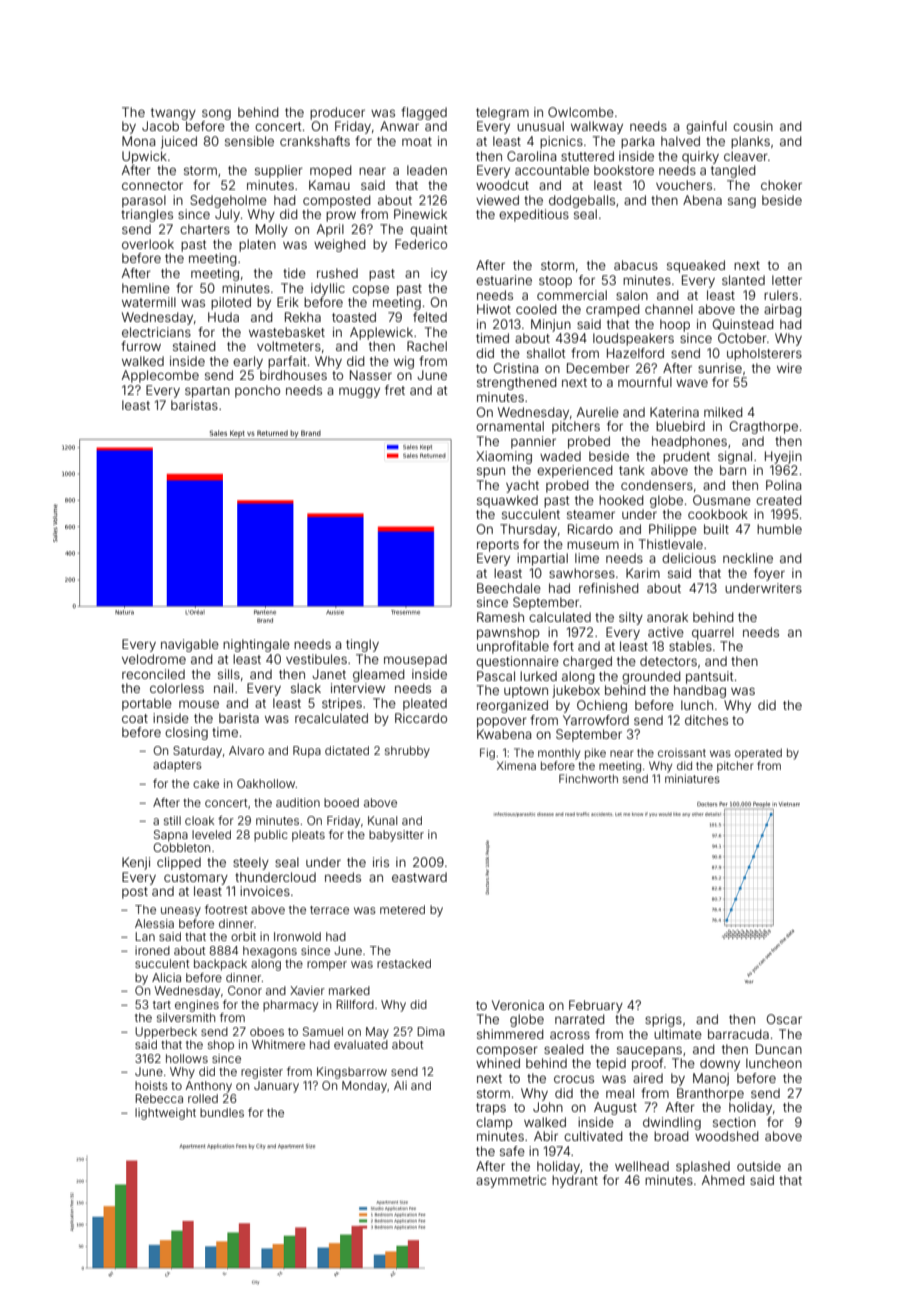 The width and height of the screenshot is (924, 1308). What do you see at coordinates (419, 877) in the screenshot?
I see `eastward` at bounding box center [419, 877].
